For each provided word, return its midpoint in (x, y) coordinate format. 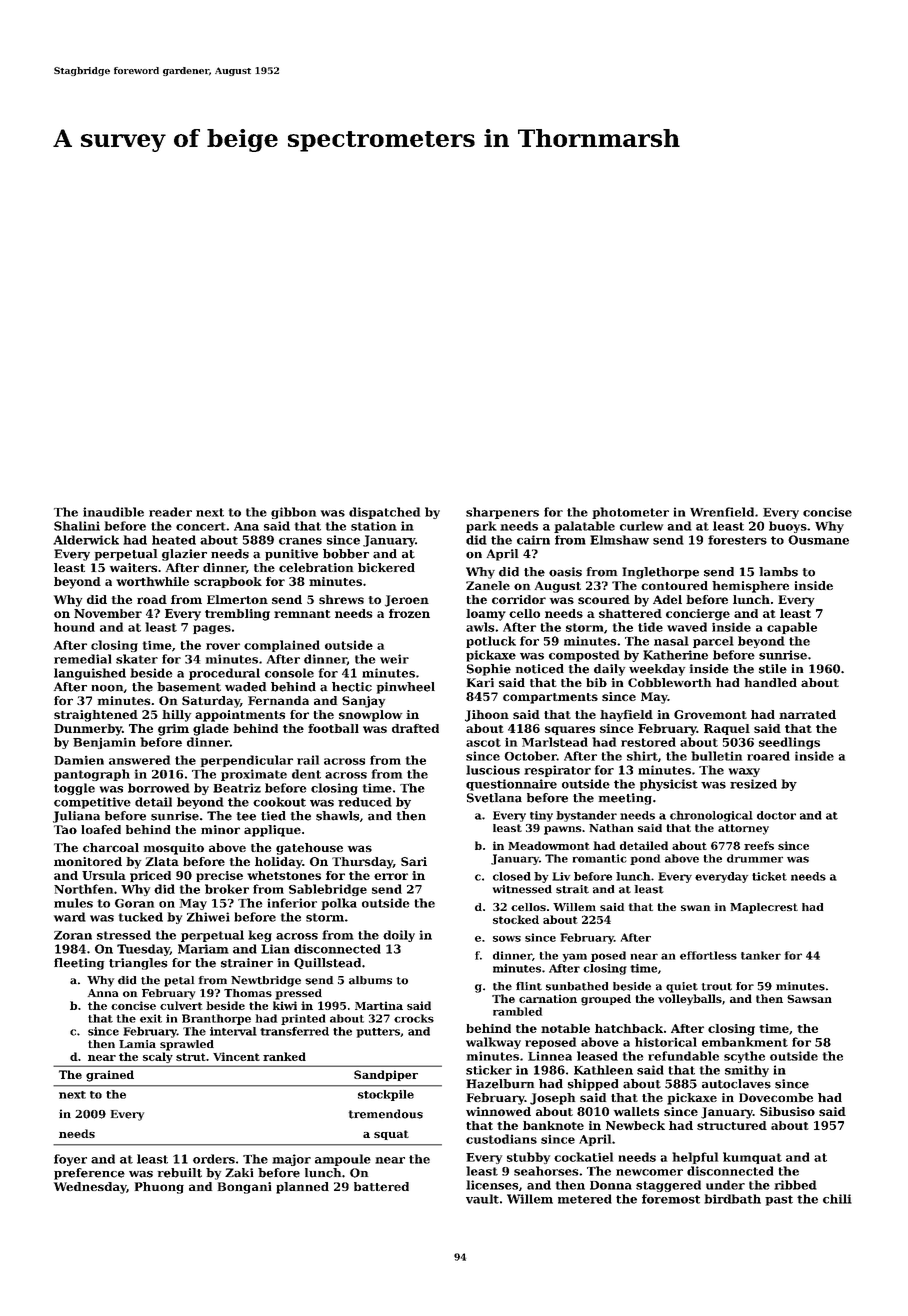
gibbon (293, 513)
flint (529, 986)
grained (110, 1076)
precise (219, 876)
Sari (414, 861)
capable (792, 628)
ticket (769, 876)
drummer (755, 858)
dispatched (384, 513)
